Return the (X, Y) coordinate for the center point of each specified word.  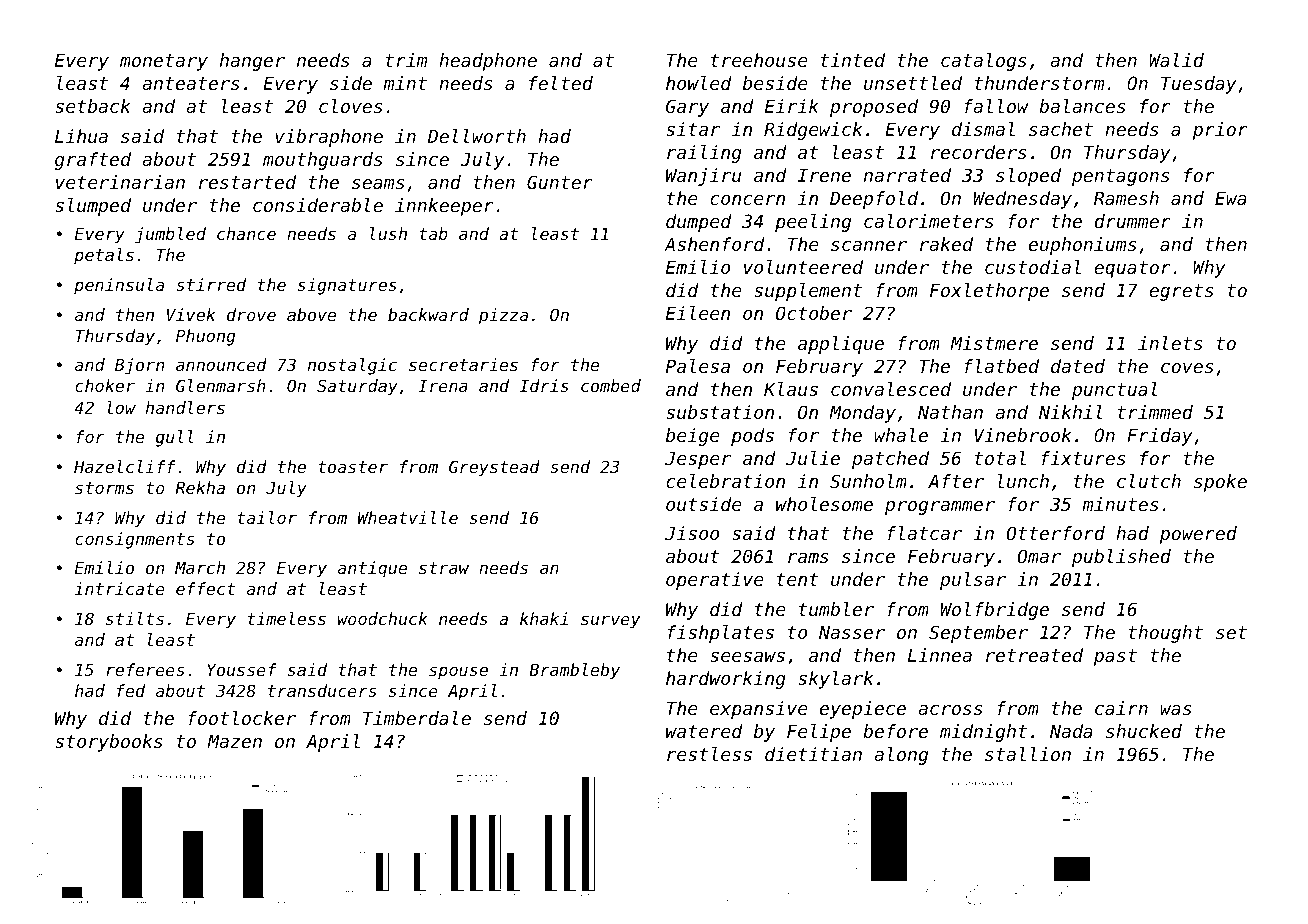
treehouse (759, 60)
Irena (443, 386)
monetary (164, 62)
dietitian (813, 754)
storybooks (109, 743)
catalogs (984, 62)
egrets (1181, 292)
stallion (1028, 754)
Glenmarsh (220, 385)
